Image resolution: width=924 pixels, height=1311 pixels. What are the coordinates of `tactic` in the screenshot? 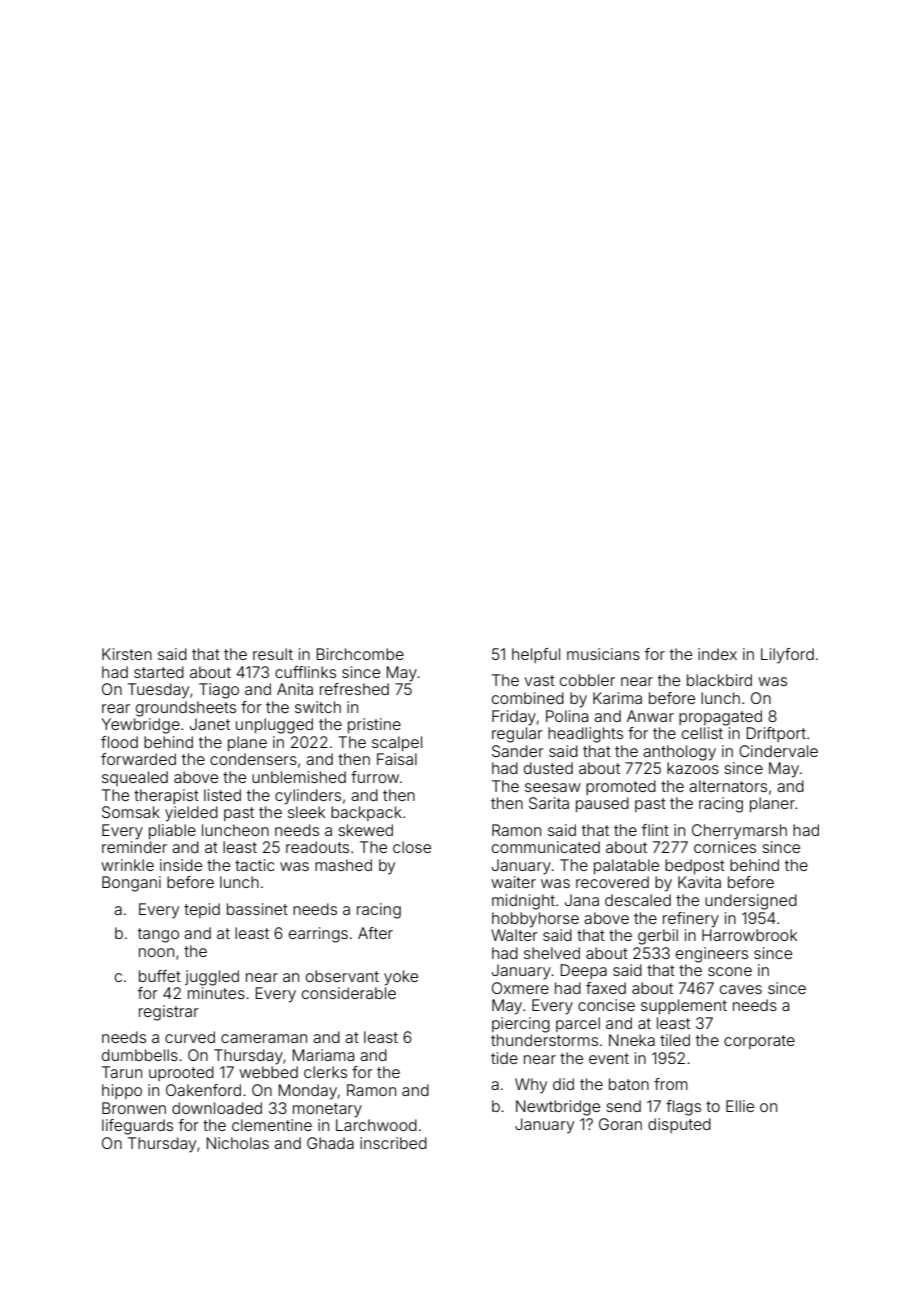 It's located at (254, 865).
